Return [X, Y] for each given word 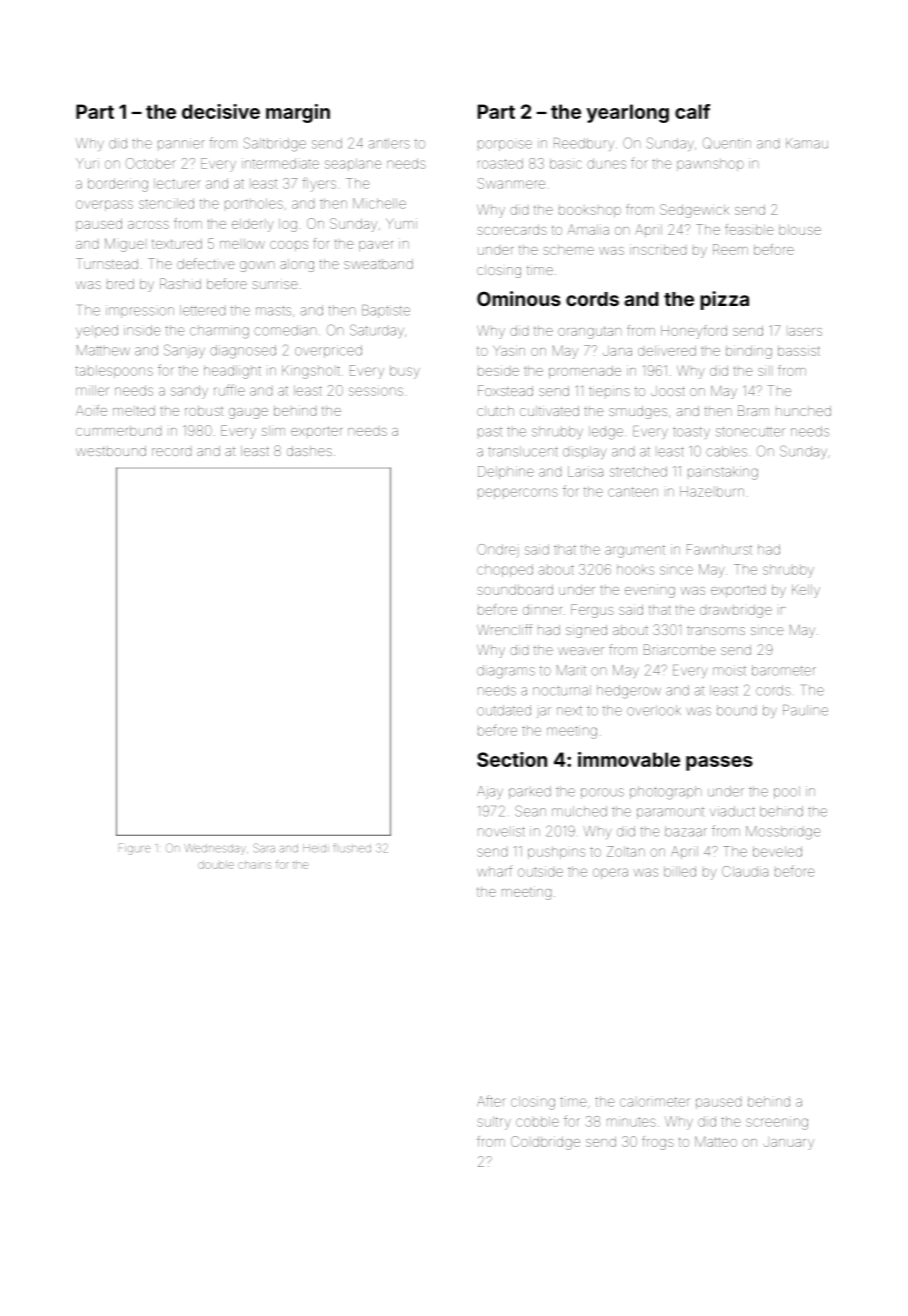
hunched [803, 411]
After [491, 1101]
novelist [501, 831]
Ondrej [498, 550]
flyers [319, 184]
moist [729, 670]
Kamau [807, 143]
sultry [494, 1123]
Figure [134, 849]
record [171, 452]
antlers [389, 143]
